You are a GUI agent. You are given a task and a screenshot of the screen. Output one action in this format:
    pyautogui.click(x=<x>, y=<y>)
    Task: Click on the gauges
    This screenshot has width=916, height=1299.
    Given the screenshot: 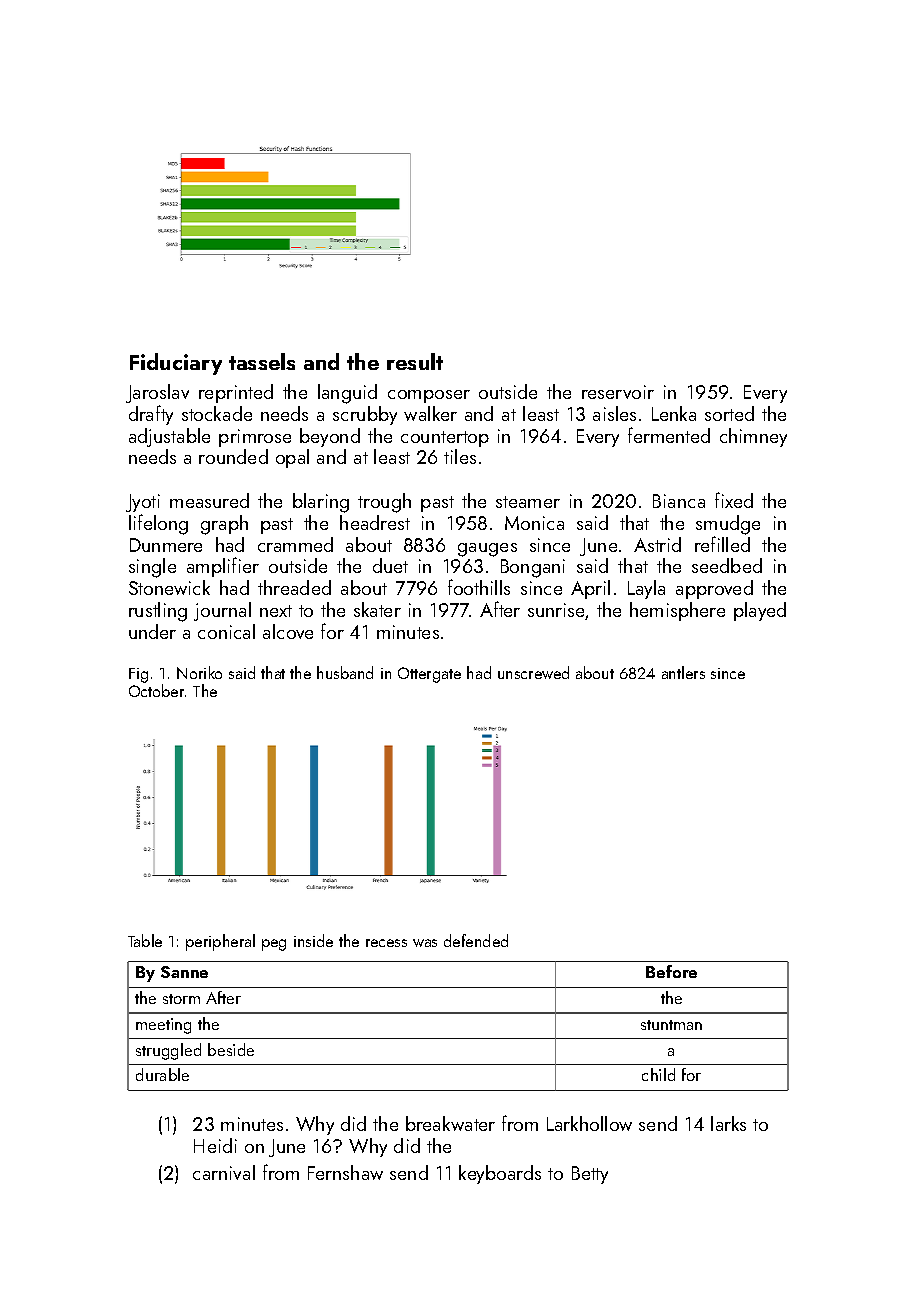 What is the action you would take?
    pyautogui.click(x=487, y=550)
